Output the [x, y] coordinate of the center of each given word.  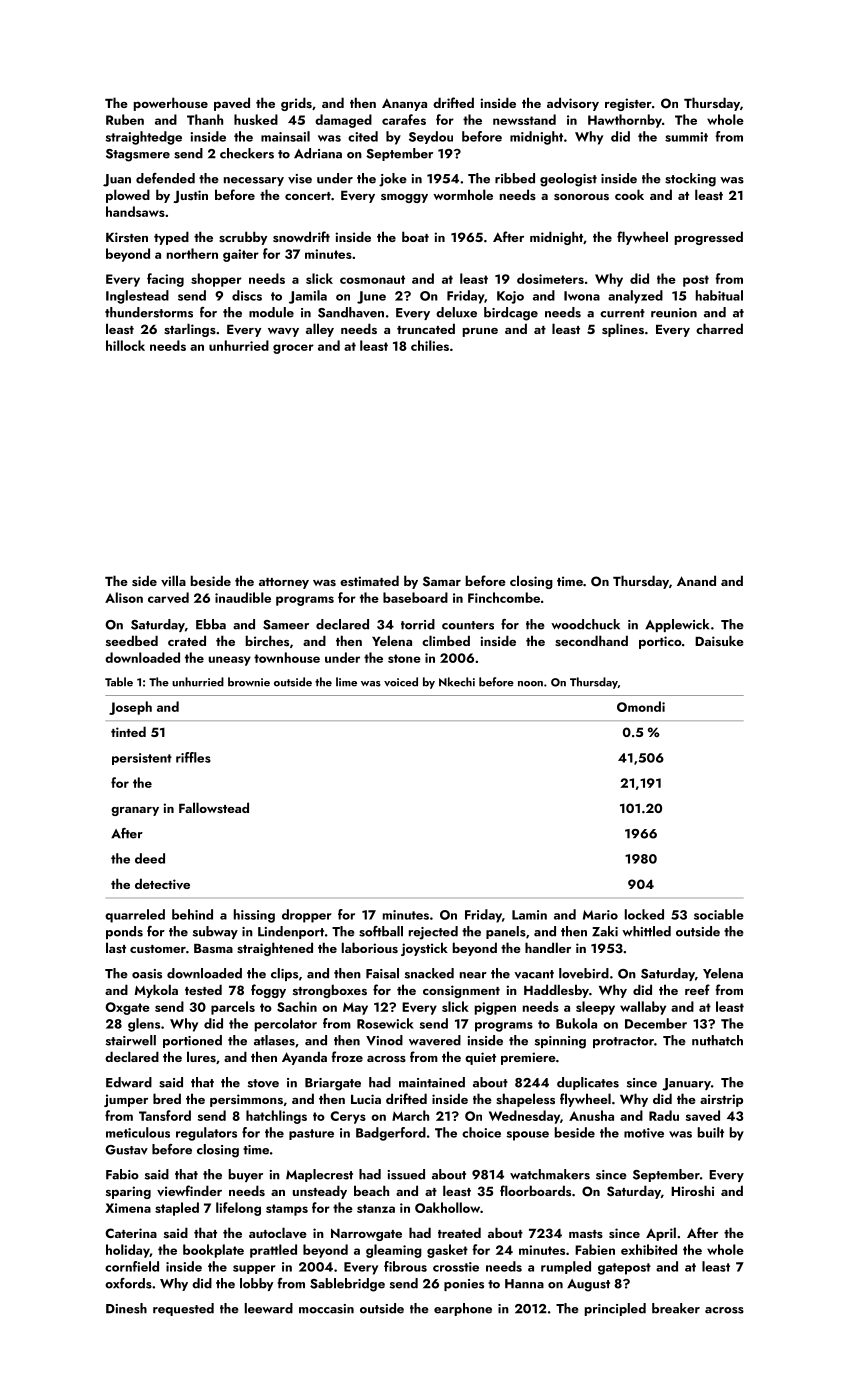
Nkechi [457, 682]
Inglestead [137, 297]
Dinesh [126, 1308]
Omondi [641, 706]
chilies [430, 345]
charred [719, 328]
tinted [128, 731]
